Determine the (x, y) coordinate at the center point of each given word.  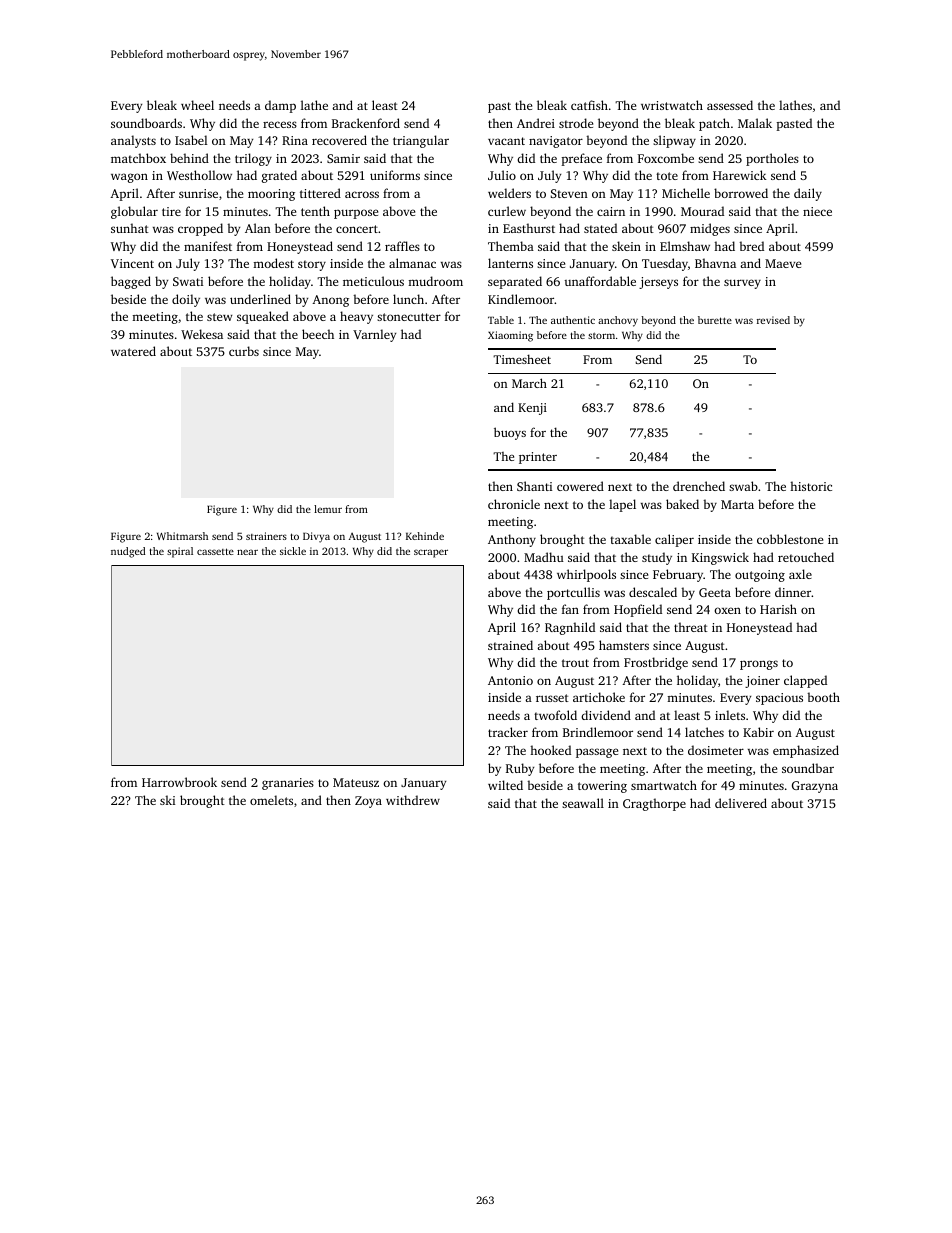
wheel (197, 105)
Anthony (512, 540)
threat (691, 627)
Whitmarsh (182, 536)
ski (167, 800)
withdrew (413, 800)
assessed (730, 105)
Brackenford (366, 123)
